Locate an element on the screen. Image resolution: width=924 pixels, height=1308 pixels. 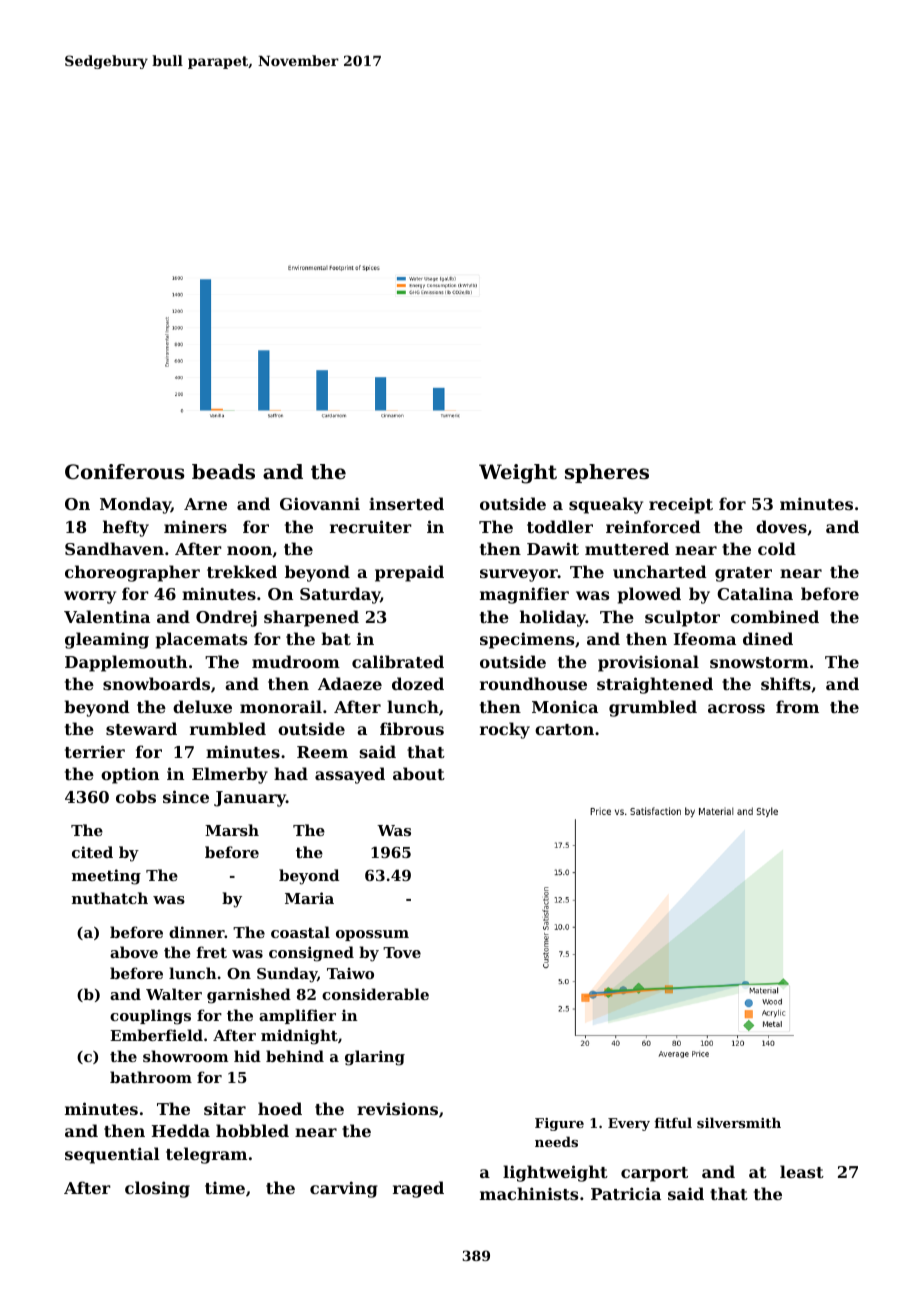
cold is located at coordinates (777, 548).
